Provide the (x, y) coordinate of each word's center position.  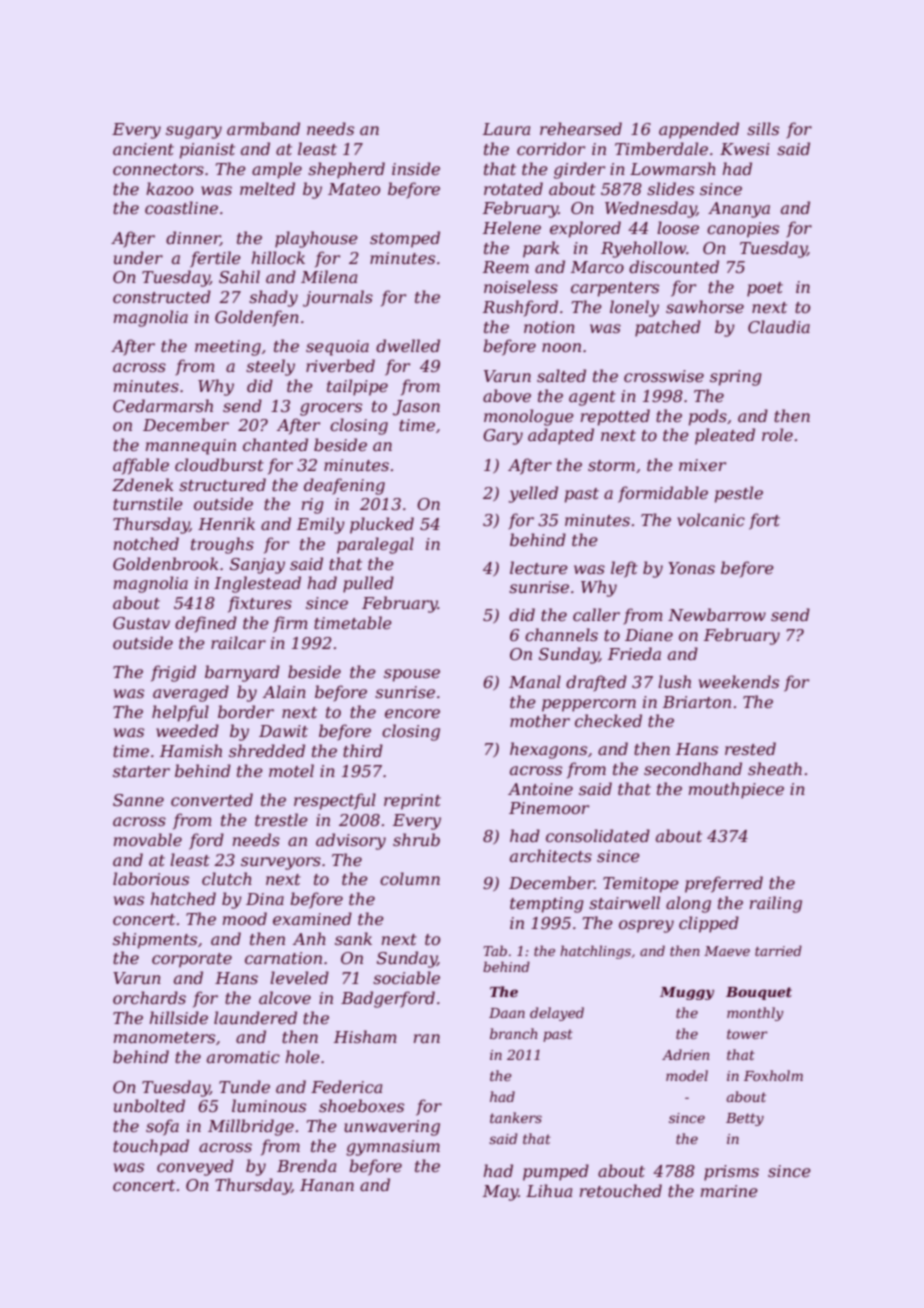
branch (513, 1033)
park (541, 249)
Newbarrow (717, 614)
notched (146, 543)
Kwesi (745, 149)
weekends (739, 681)
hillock (278, 257)
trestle (281, 819)
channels (561, 634)
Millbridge (251, 1127)
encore (412, 713)
